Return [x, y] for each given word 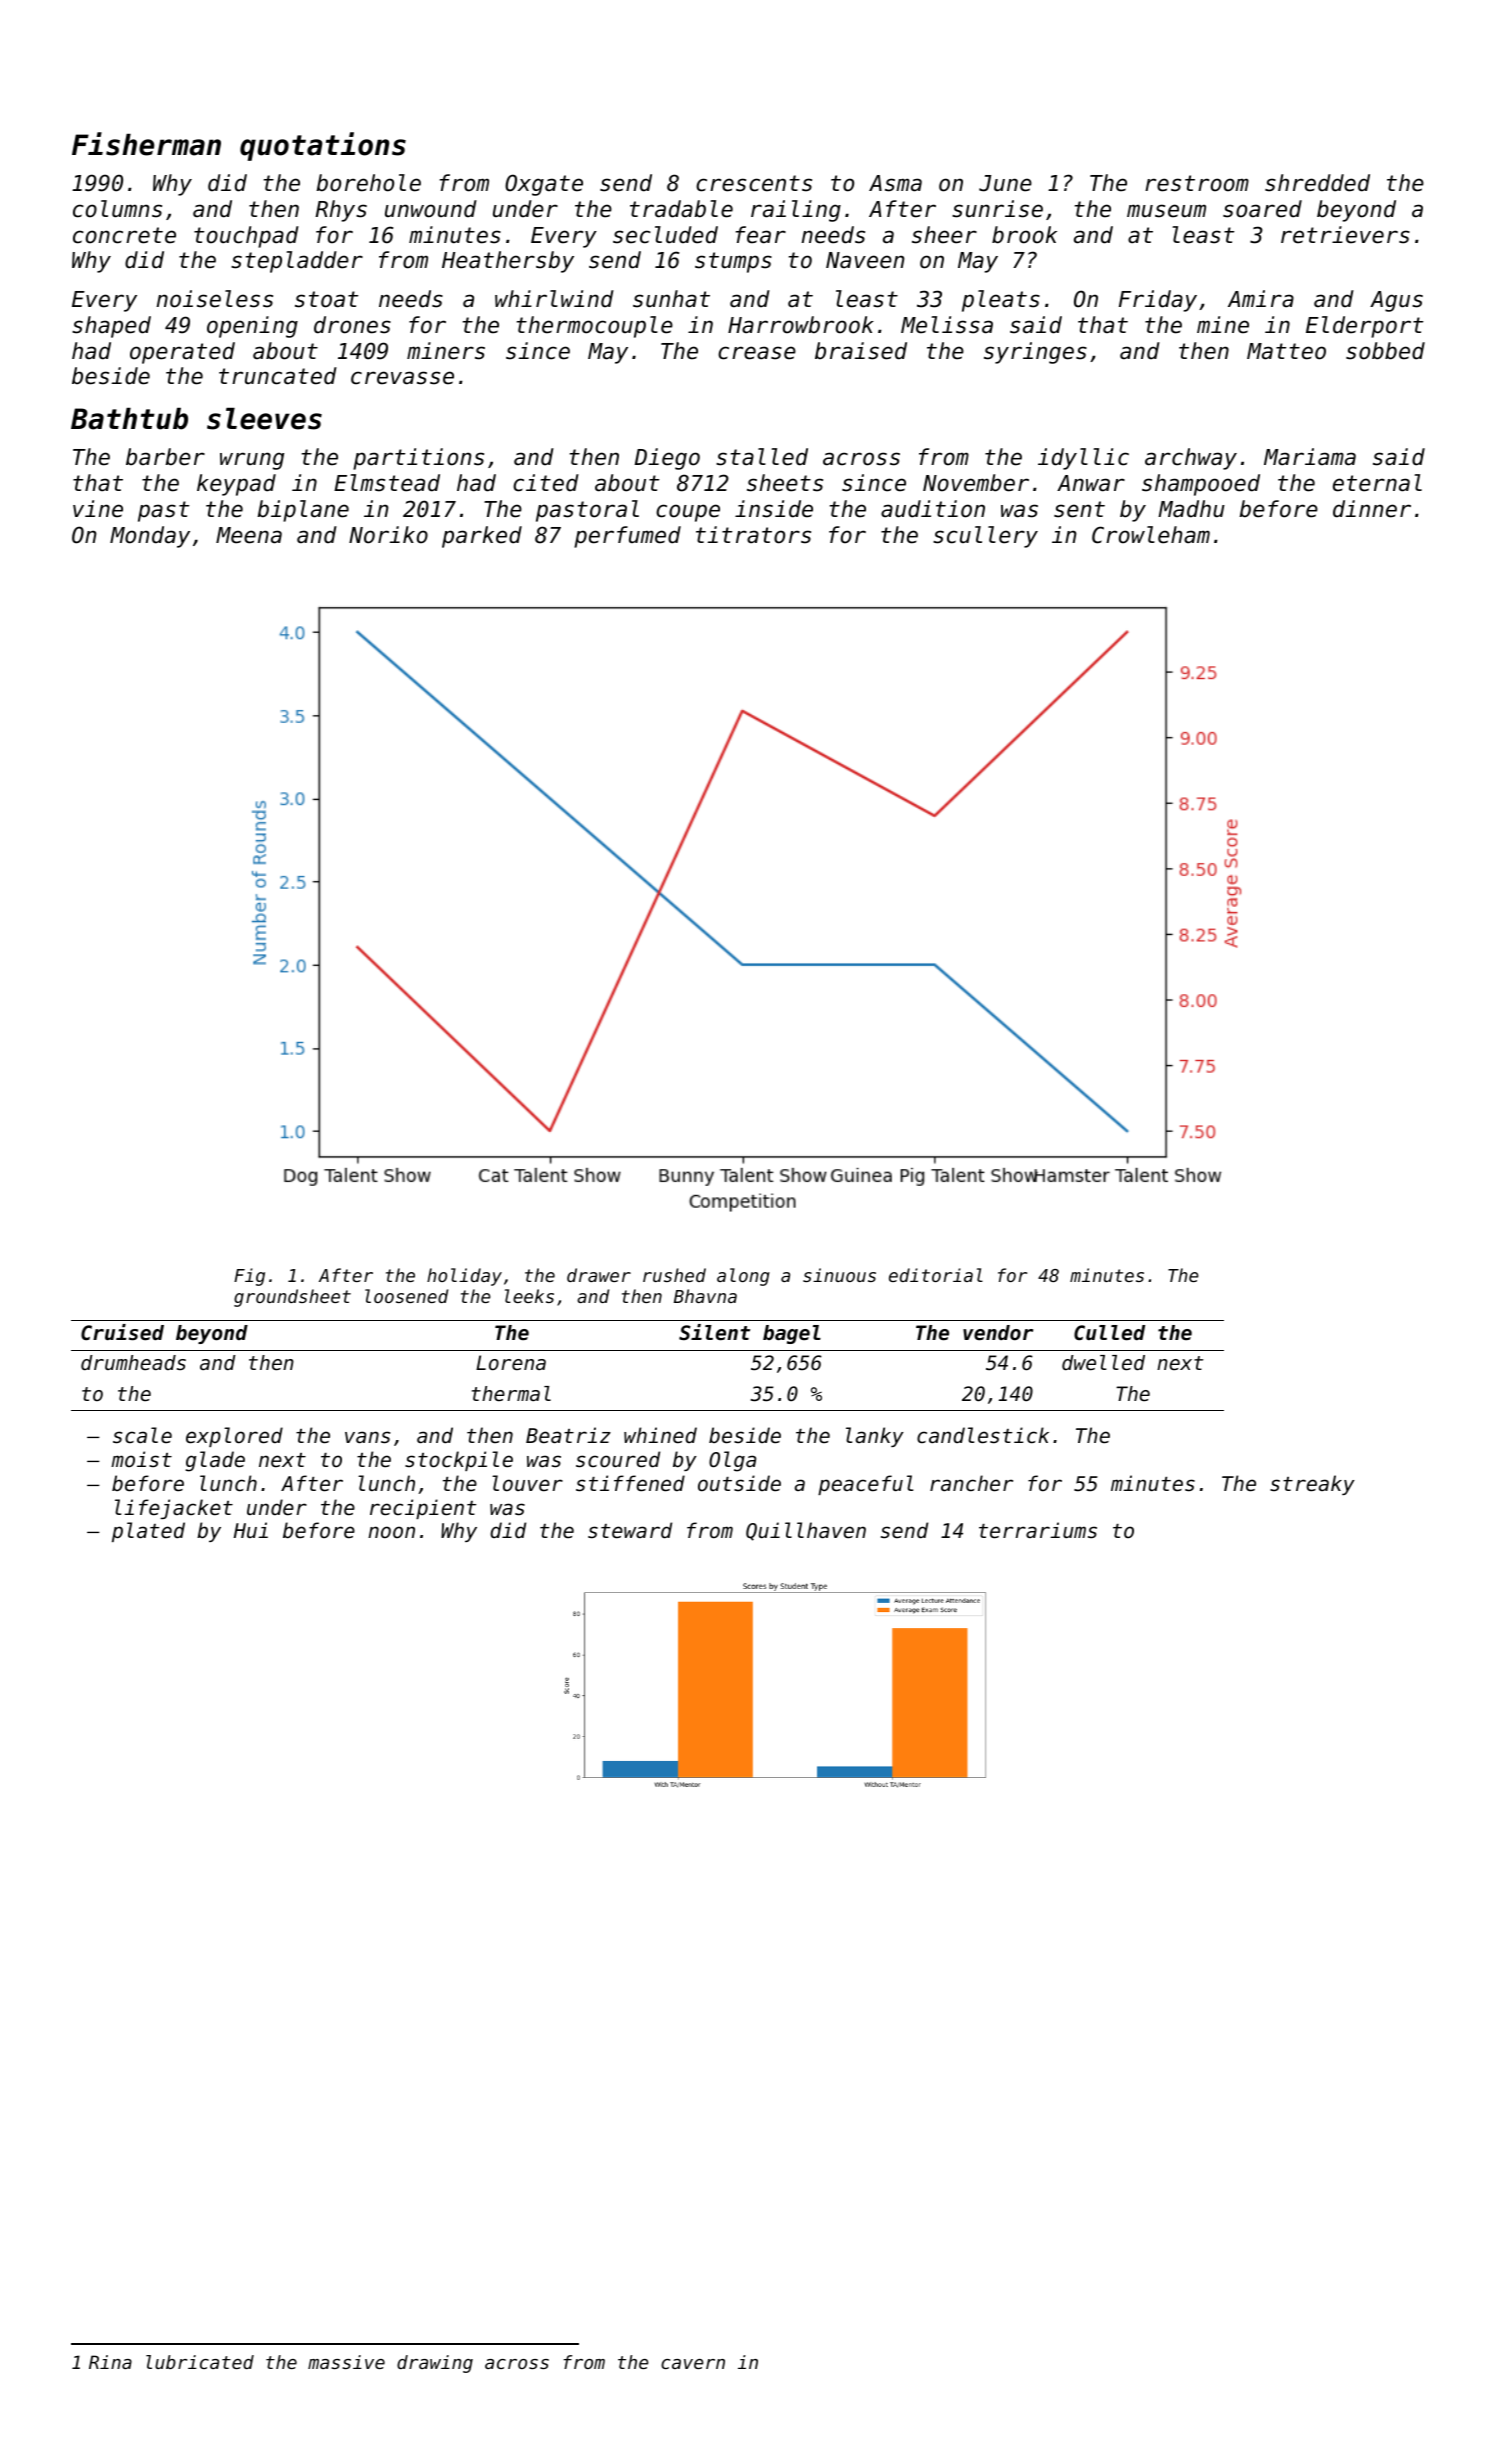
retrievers [1345, 235]
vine [98, 509]
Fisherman [146, 144]
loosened [406, 1296]
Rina [110, 2362]
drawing [435, 2364]
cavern [693, 2364]
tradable [681, 209]
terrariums [1038, 1530]
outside [739, 1483]
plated [148, 1532]
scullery [985, 537]
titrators [753, 535]
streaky [1312, 1485]
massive [346, 2362]
